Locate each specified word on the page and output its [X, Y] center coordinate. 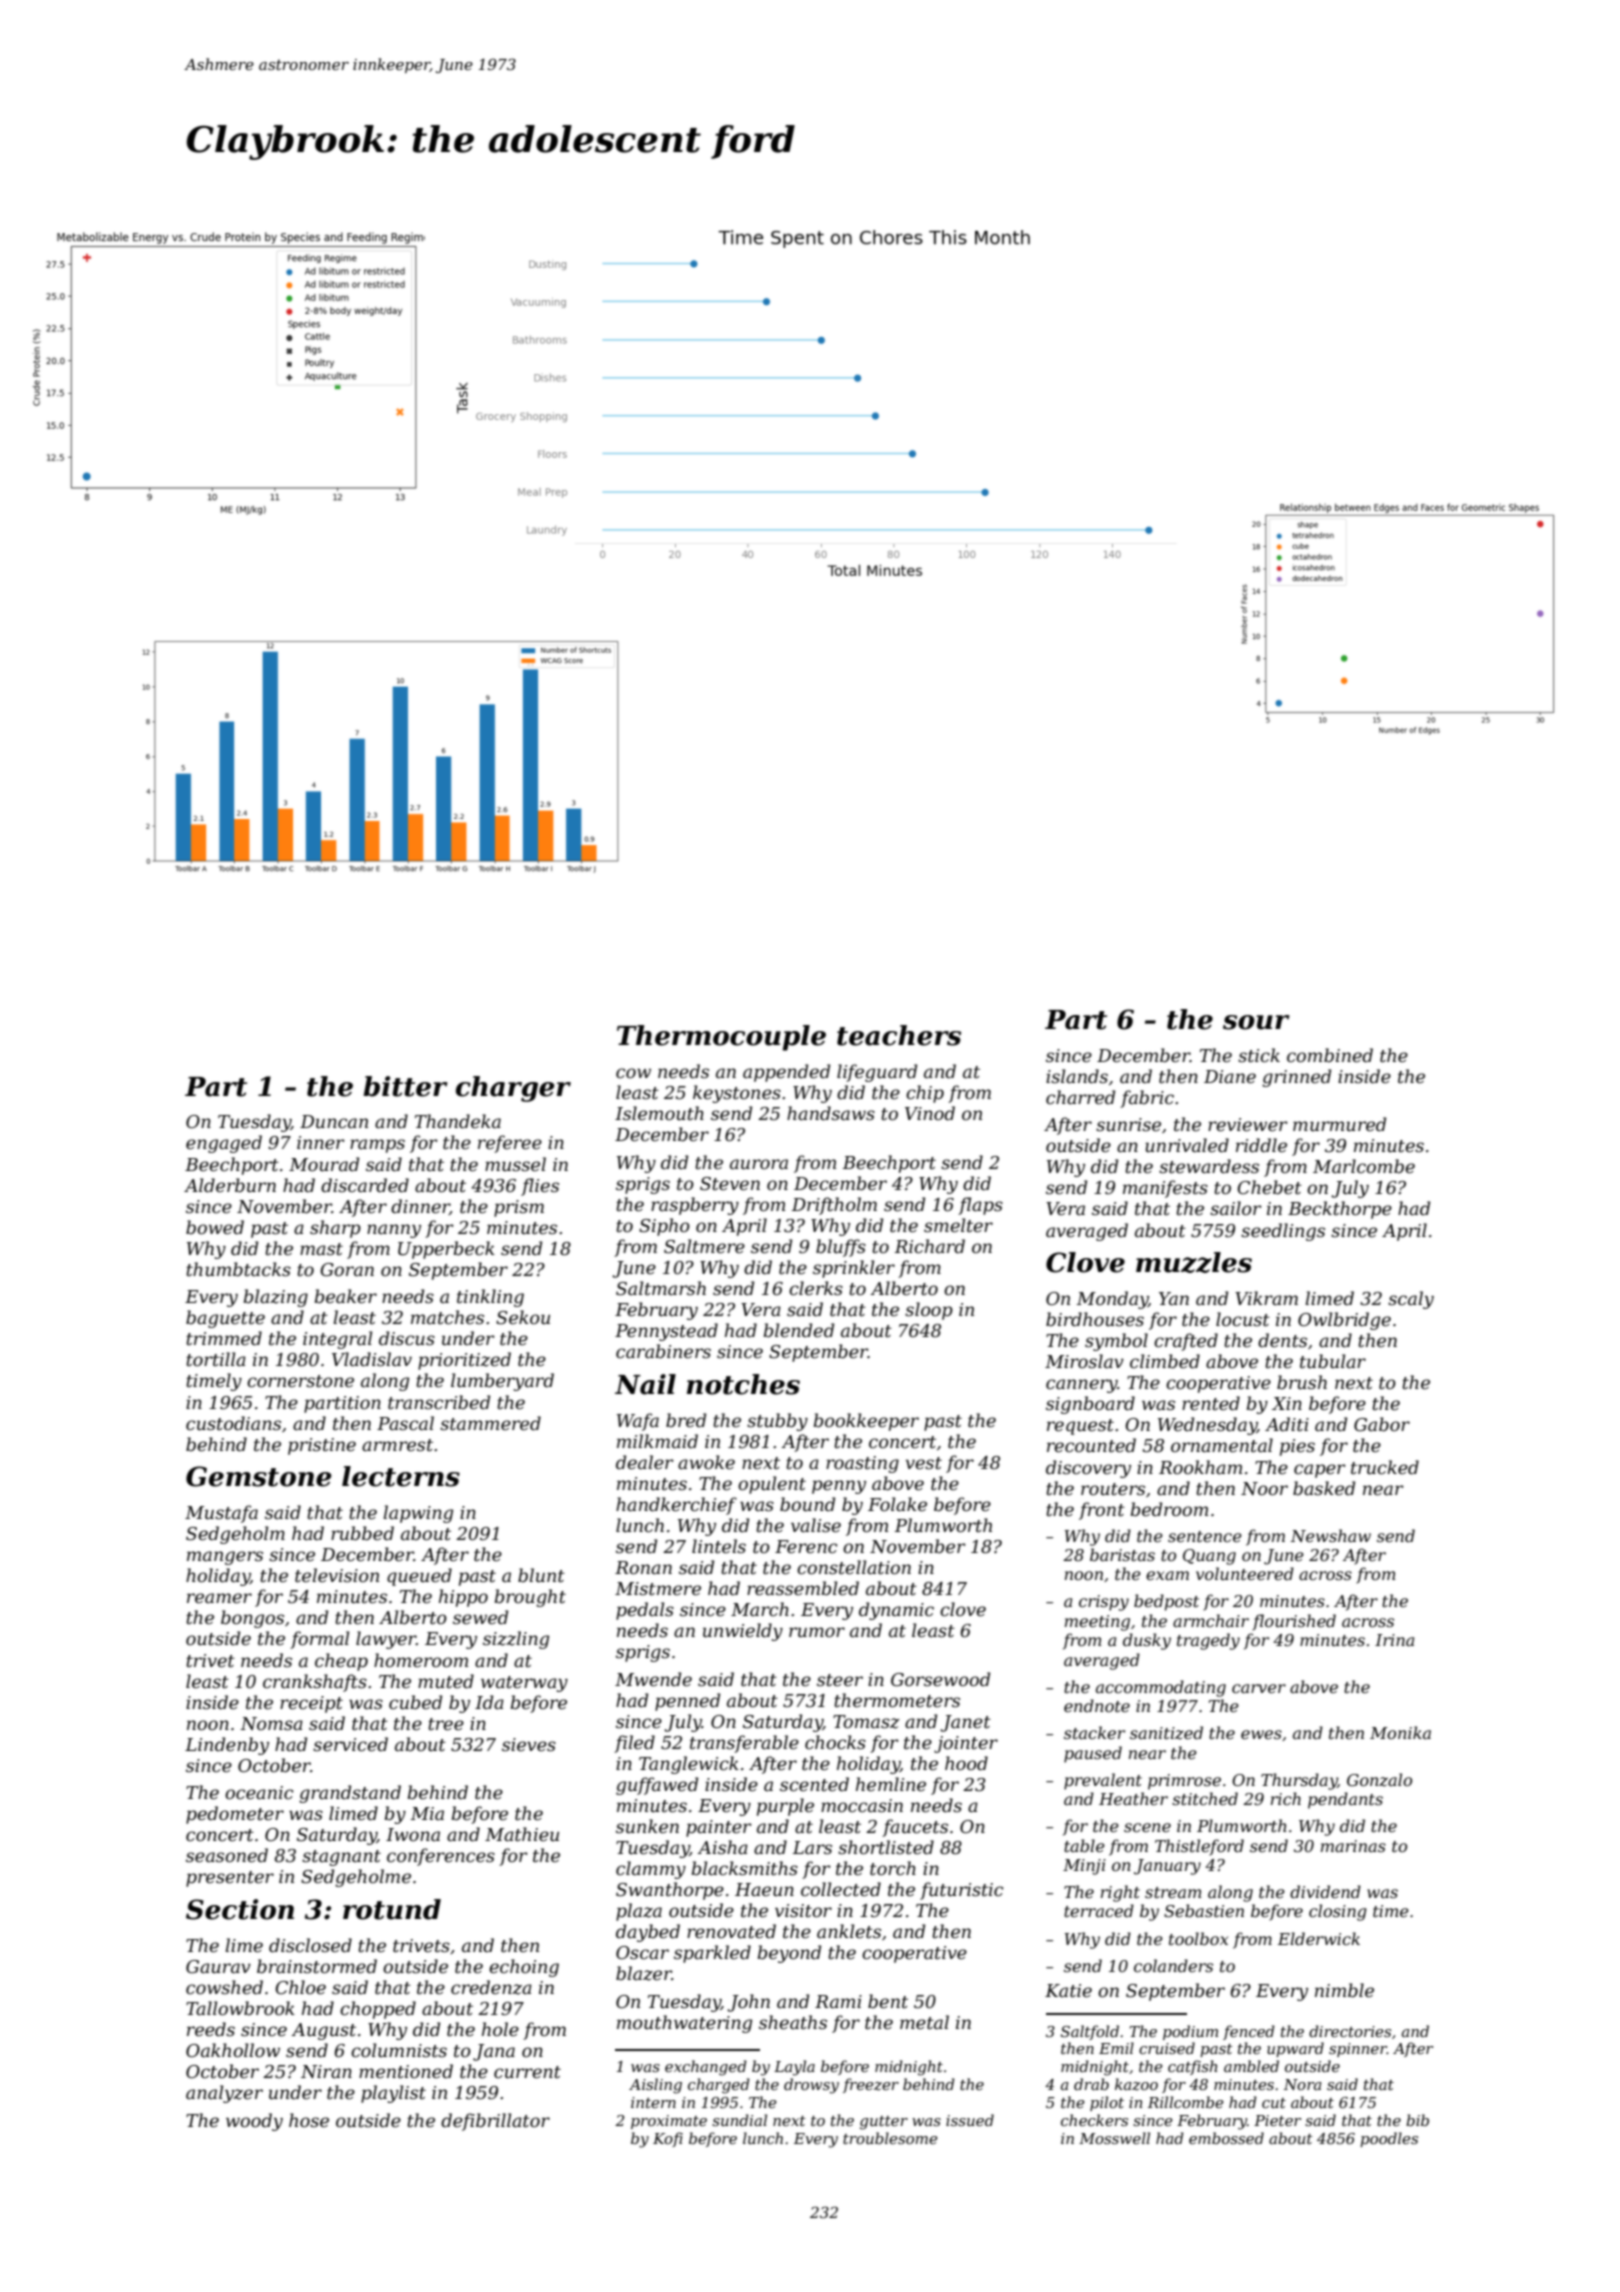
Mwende [653, 1679]
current [527, 2072]
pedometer [235, 1815]
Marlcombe [1364, 1166]
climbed [1165, 1361]
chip [925, 1094]
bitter [405, 1086]
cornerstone [300, 1381]
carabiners [663, 1351]
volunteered [1245, 1573]
